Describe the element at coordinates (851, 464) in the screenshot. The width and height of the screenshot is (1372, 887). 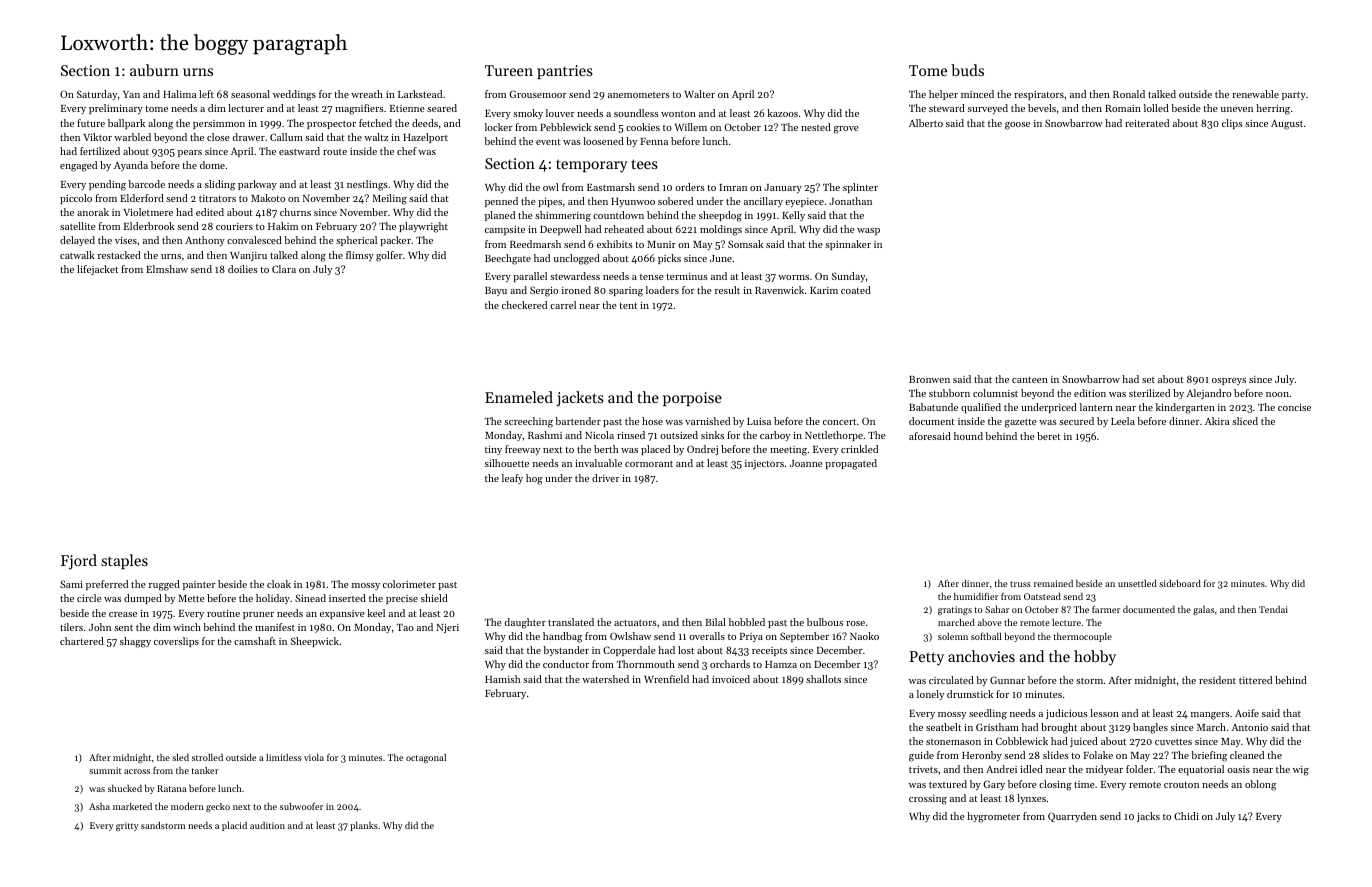
I see `propagated` at that location.
